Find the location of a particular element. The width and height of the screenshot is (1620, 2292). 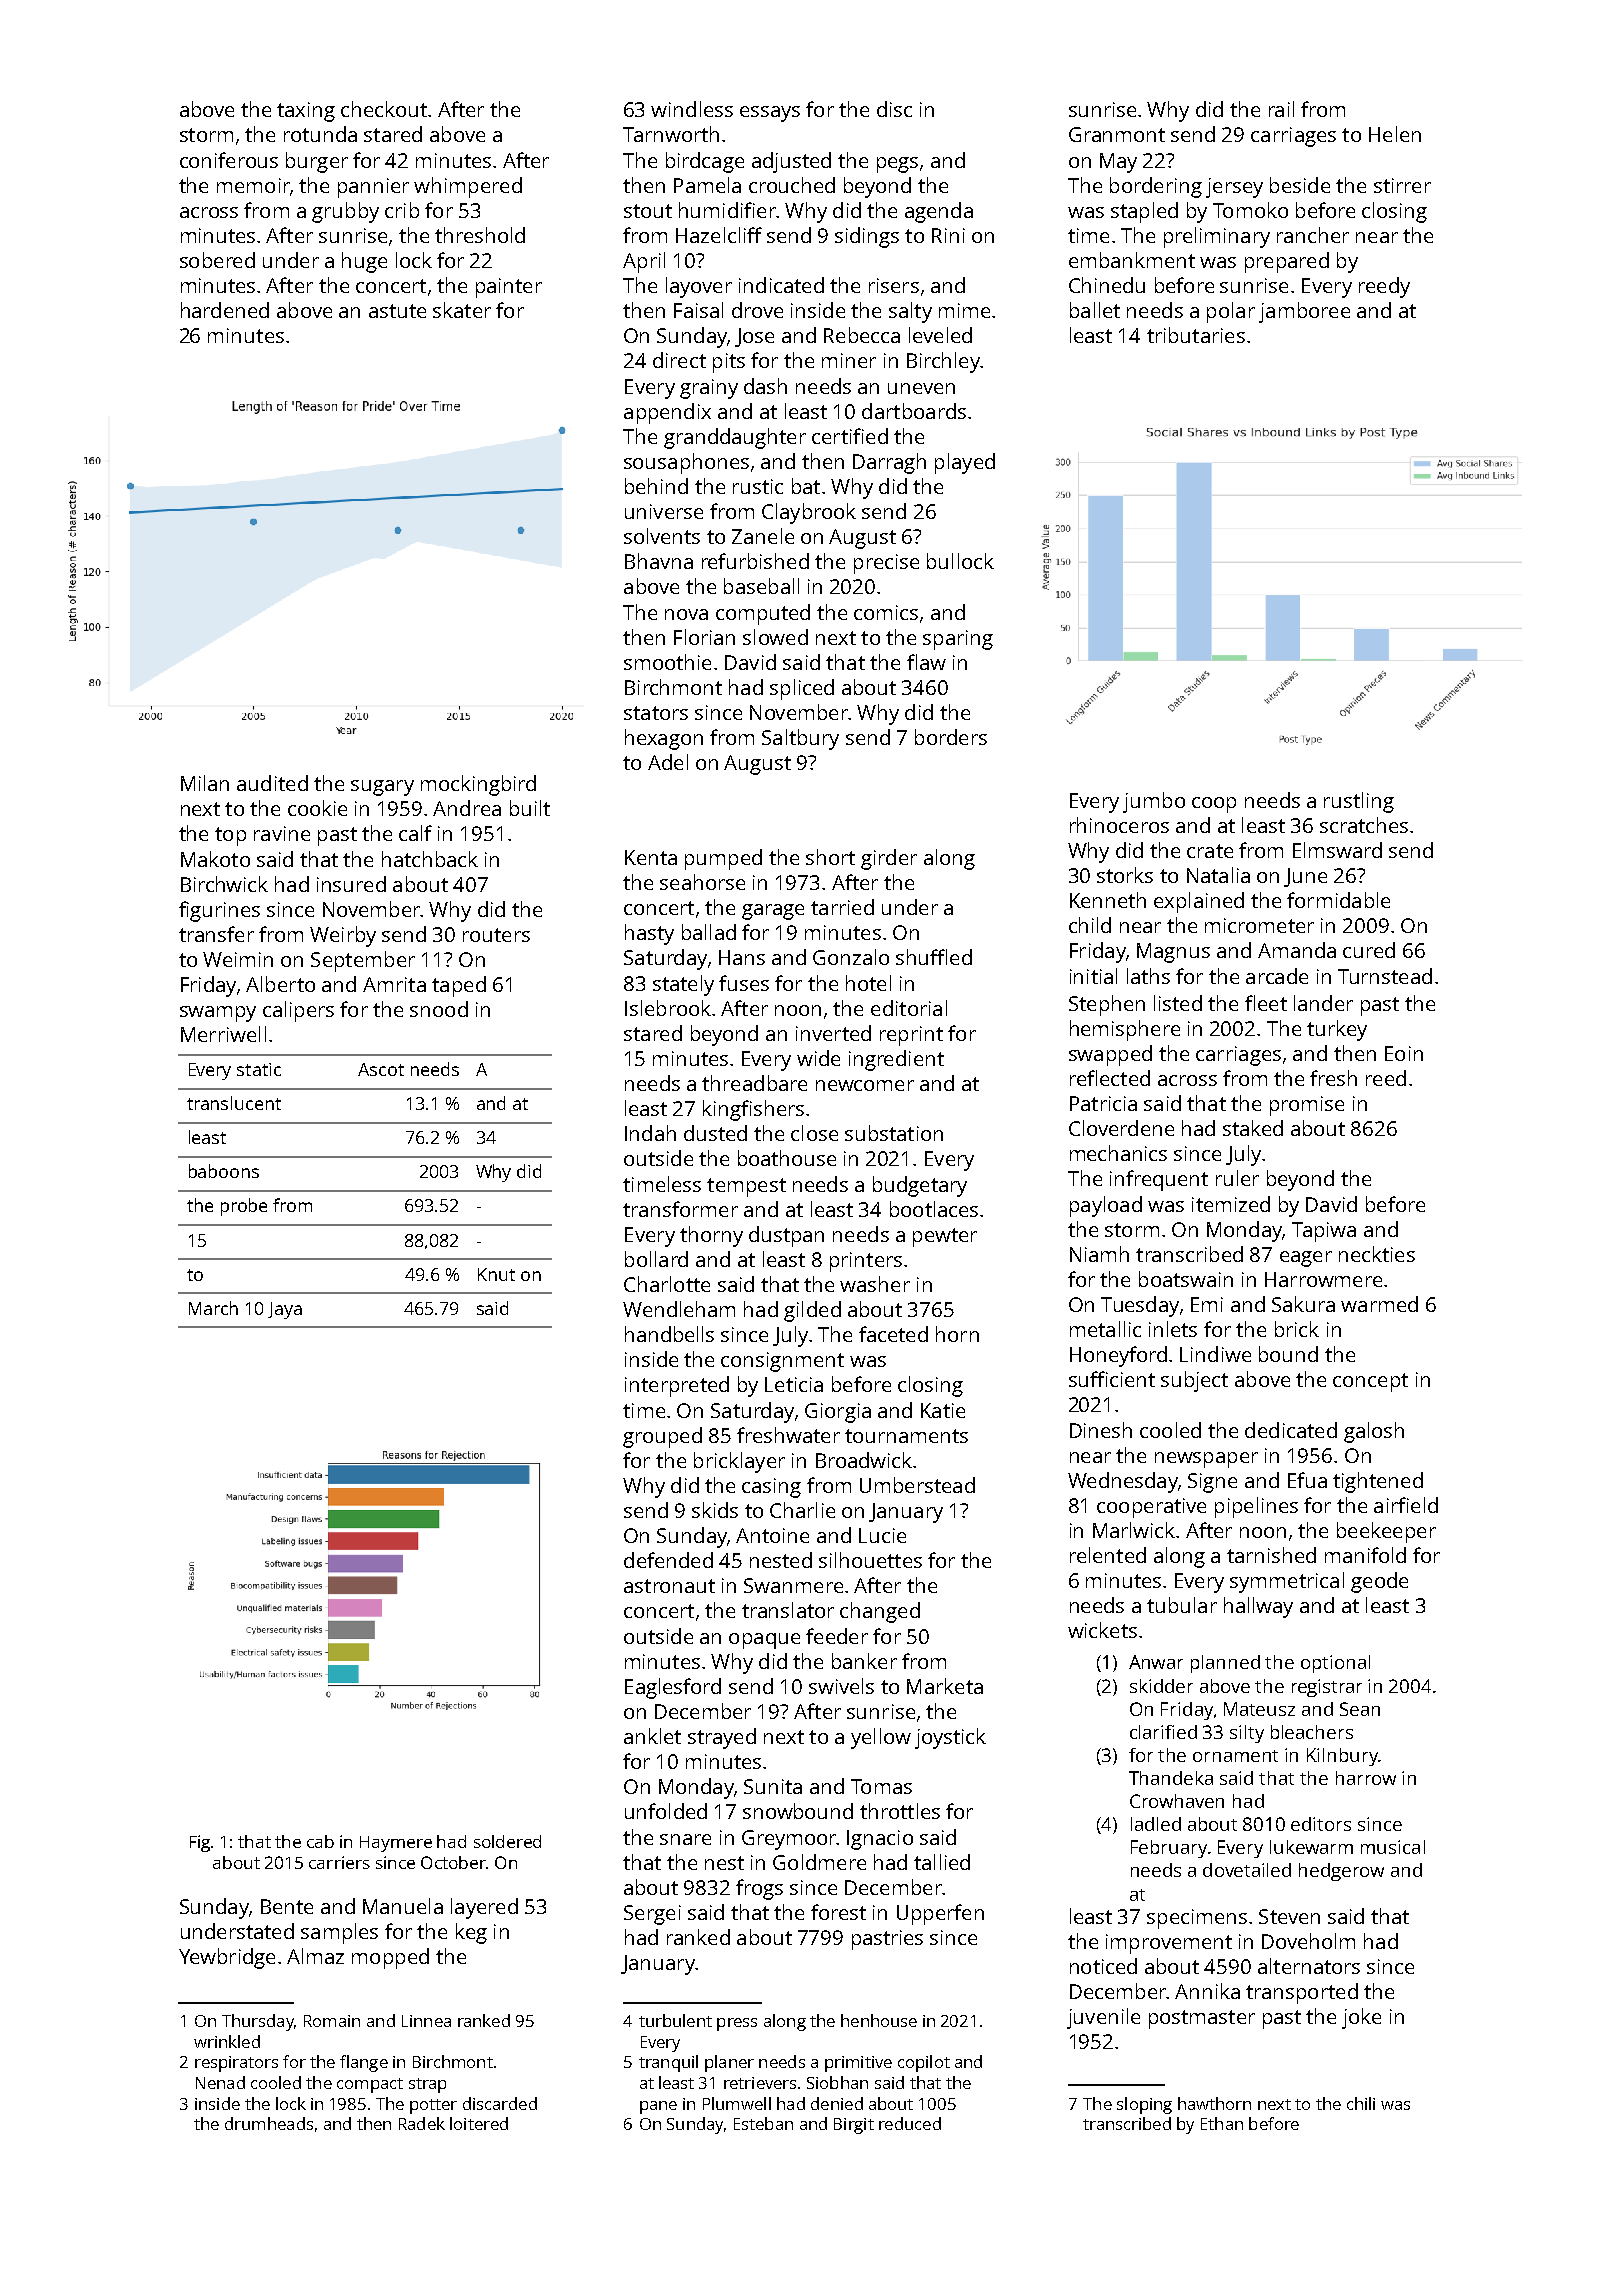

strap is located at coordinates (427, 2085).
